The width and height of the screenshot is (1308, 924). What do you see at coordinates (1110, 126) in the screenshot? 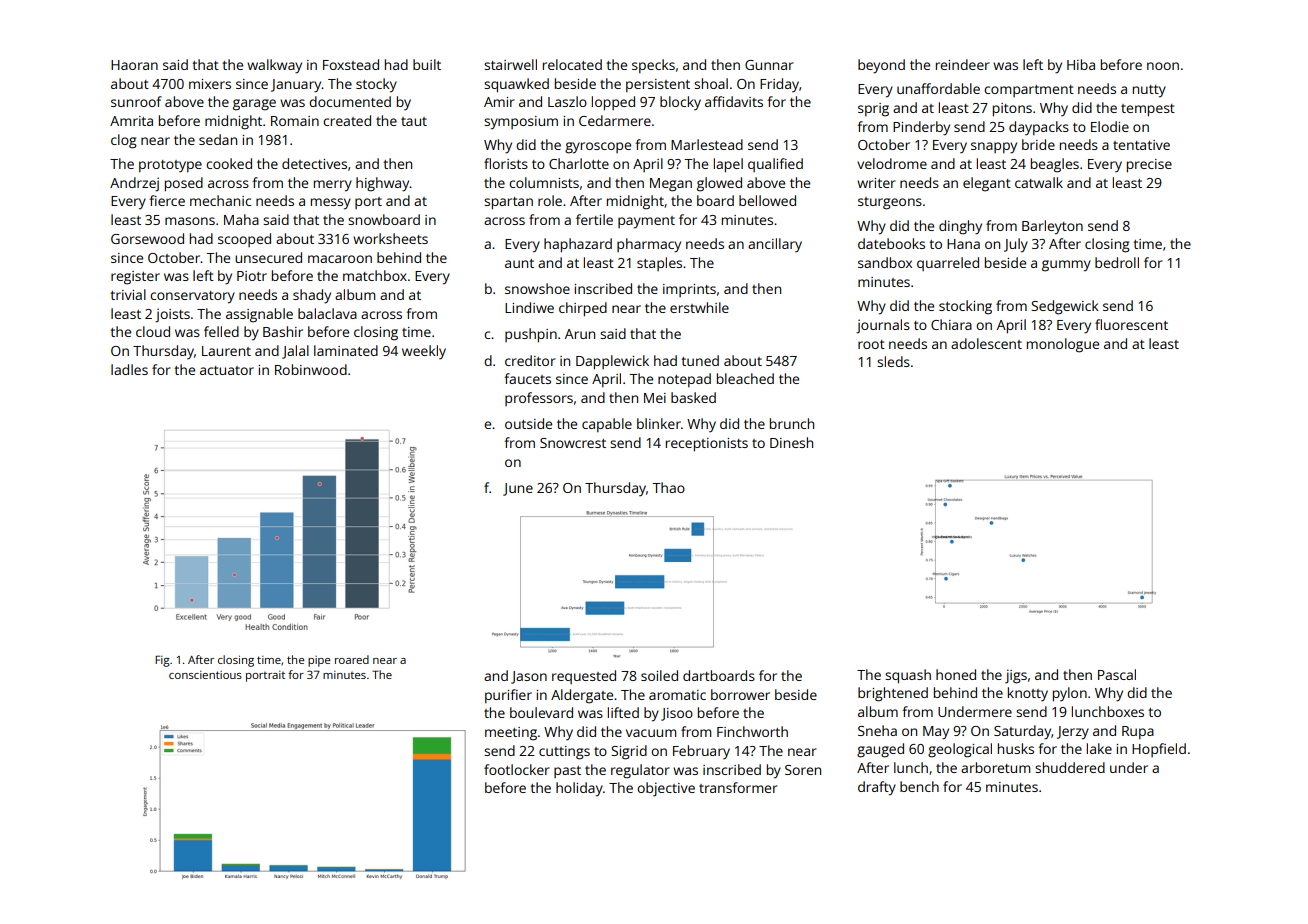
I see `Elodie` at bounding box center [1110, 126].
